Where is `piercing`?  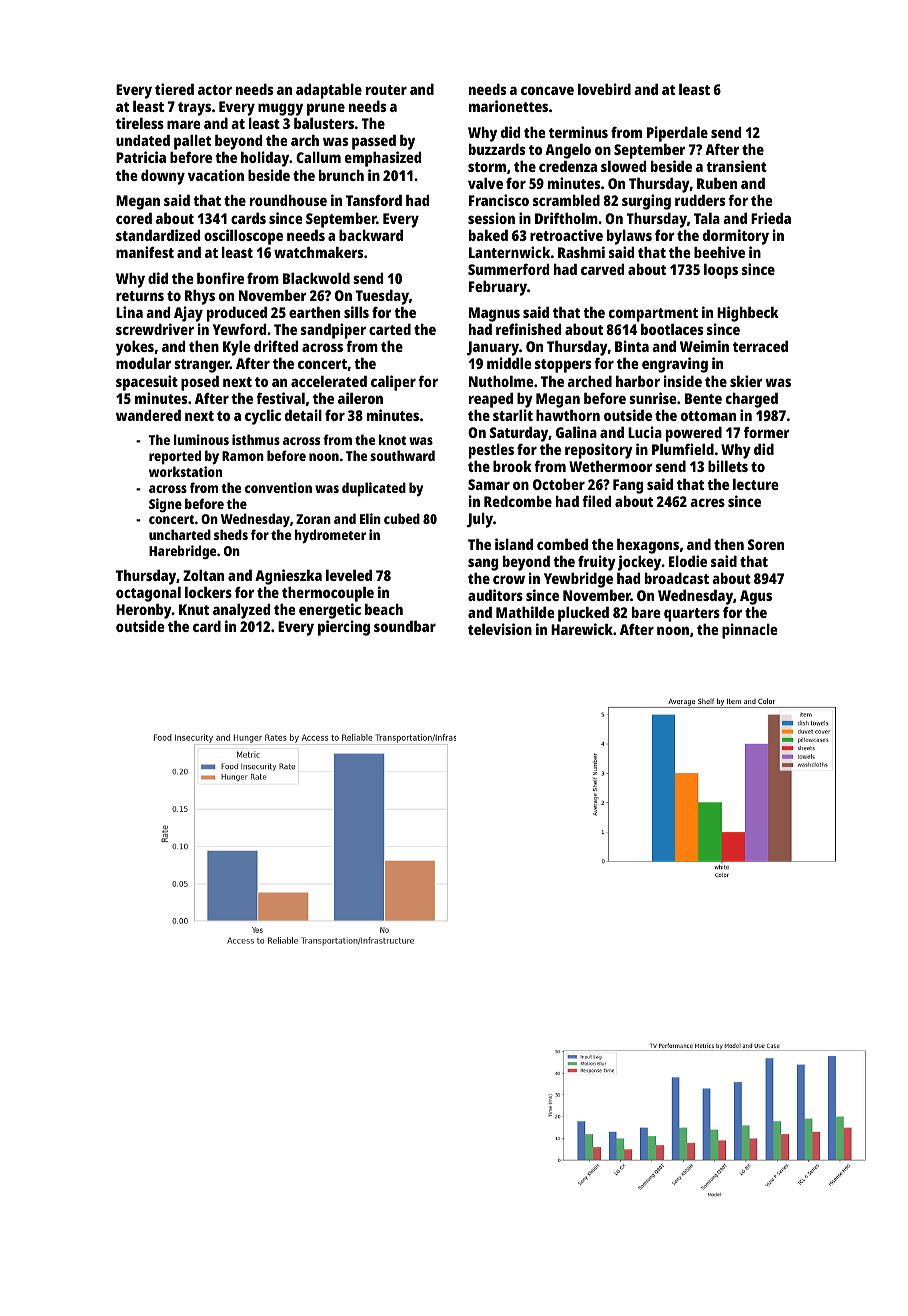 piercing is located at coordinates (344, 628).
